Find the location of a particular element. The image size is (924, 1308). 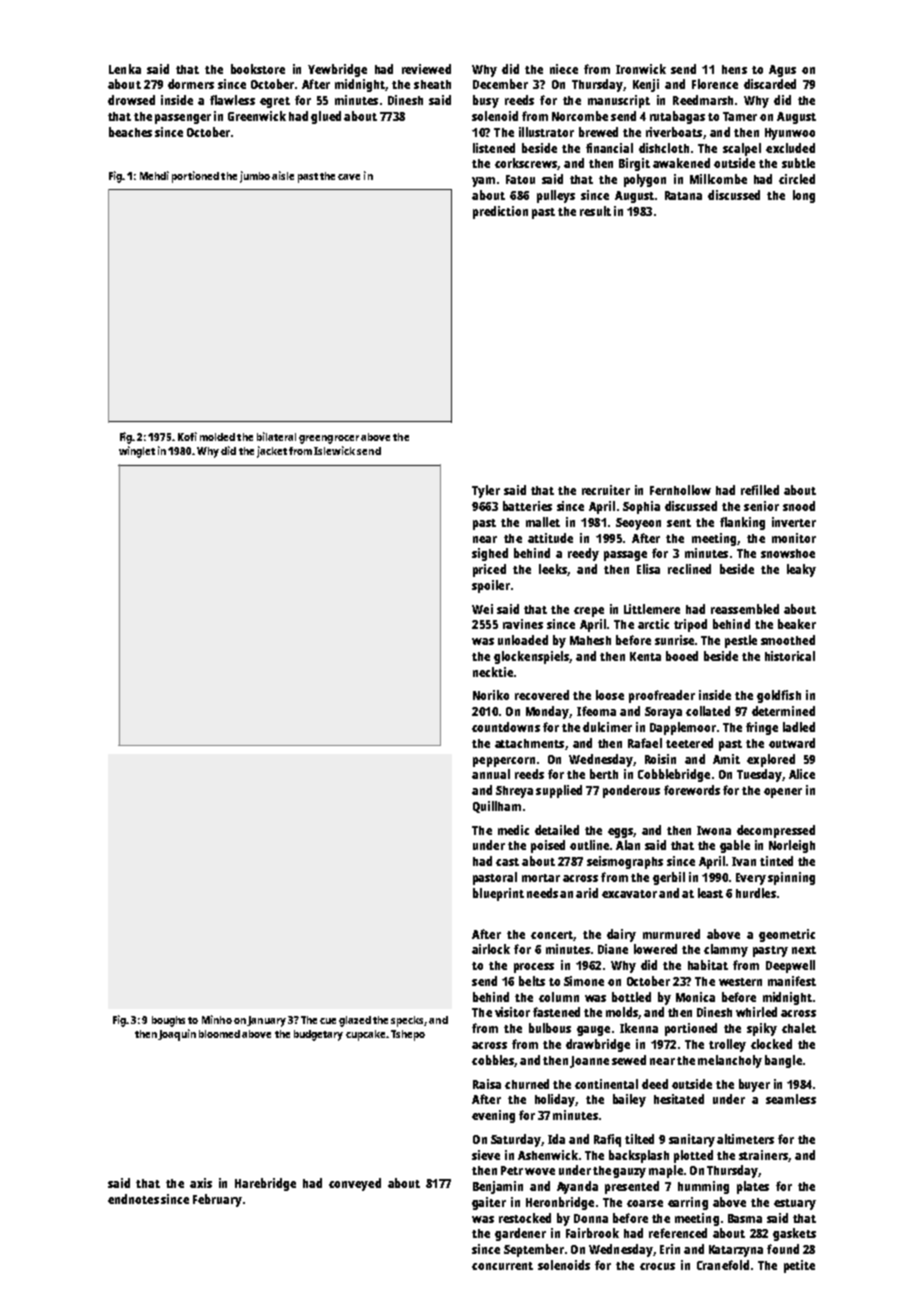

January is located at coordinates (266, 1021).
